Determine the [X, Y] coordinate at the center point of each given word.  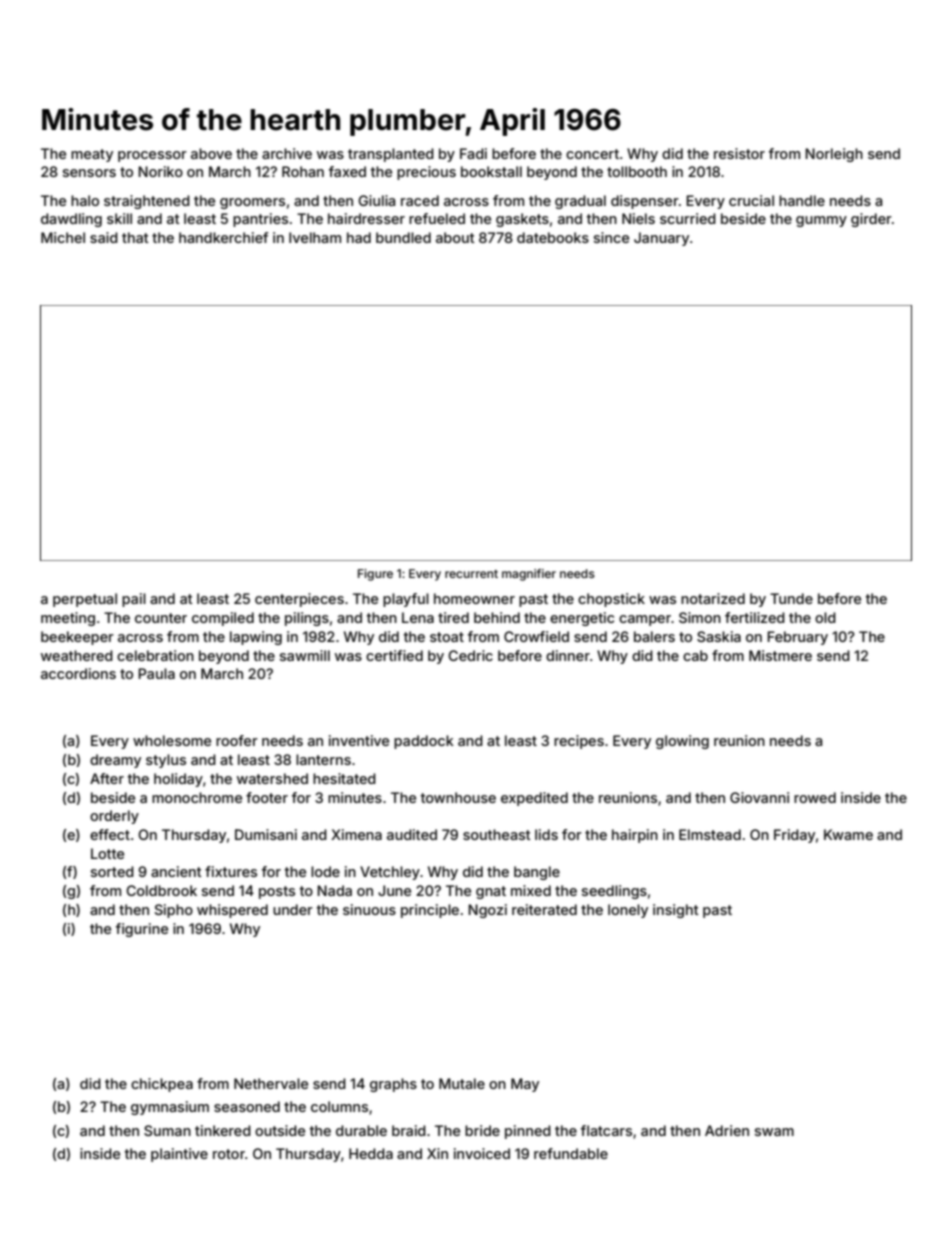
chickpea [162, 1085]
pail [134, 600]
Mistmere [780, 655]
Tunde [791, 598]
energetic [582, 619]
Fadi [473, 153]
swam [774, 1132]
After [107, 778]
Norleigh [834, 155]
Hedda [371, 1153]
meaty [92, 155]
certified [394, 655]
